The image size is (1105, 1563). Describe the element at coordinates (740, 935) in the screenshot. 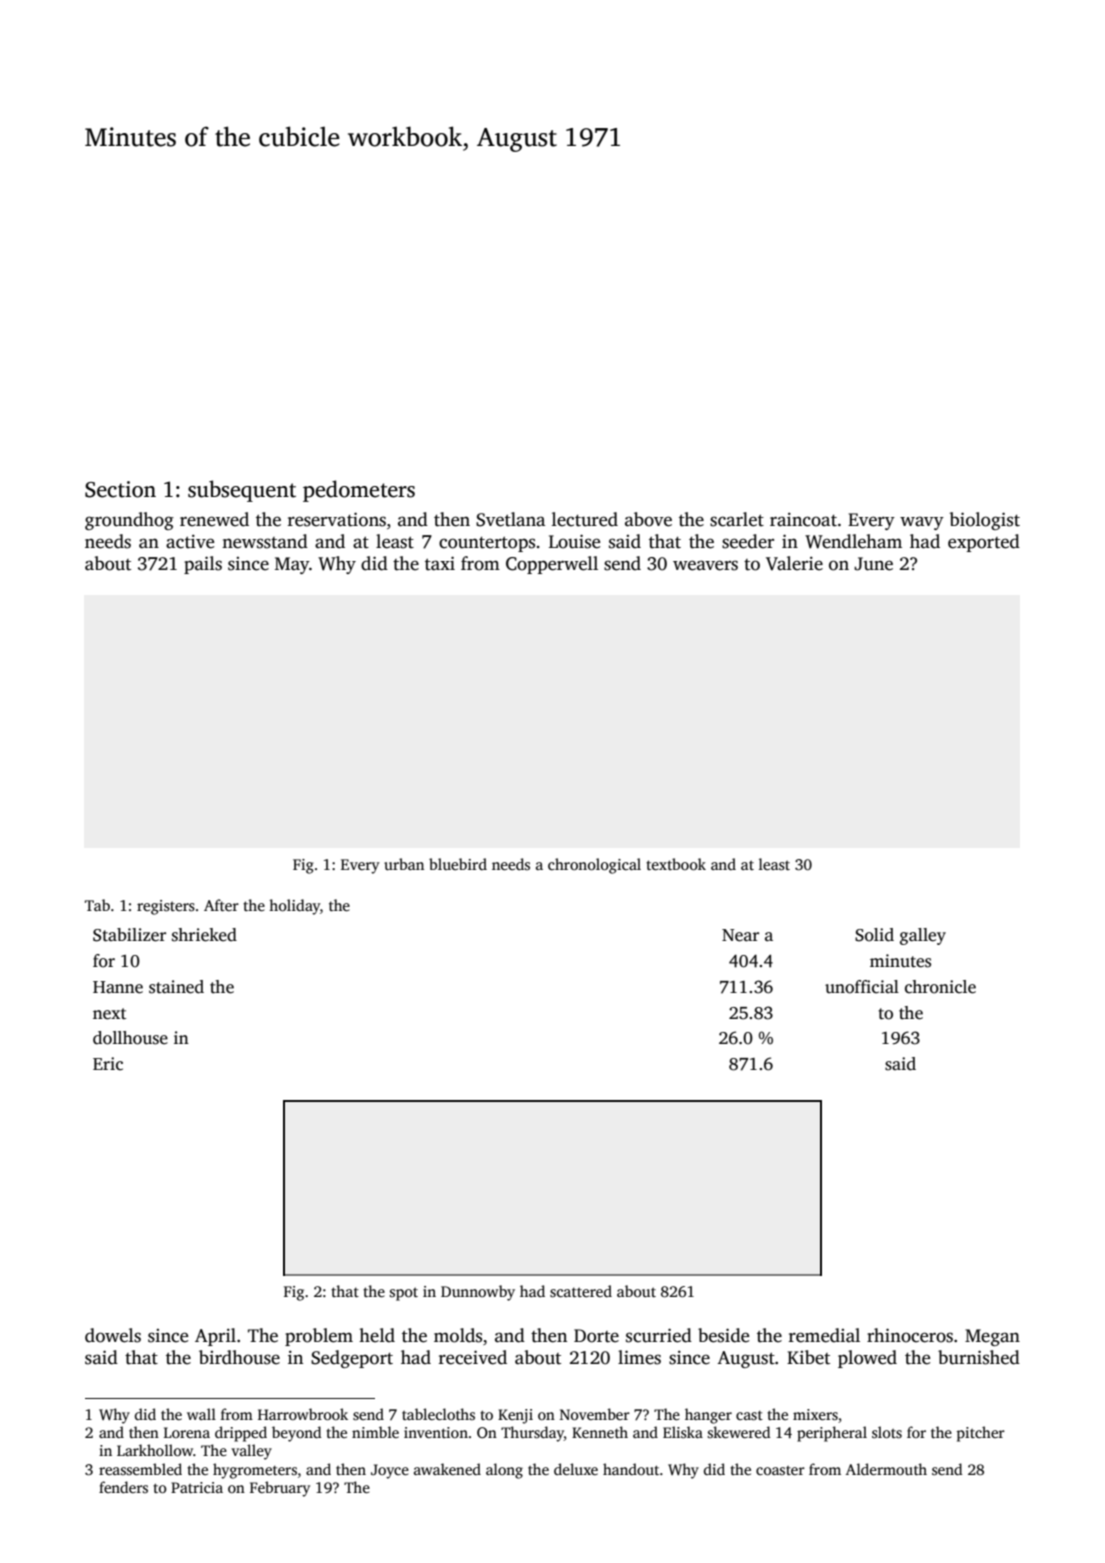

I see `Near` at that location.
